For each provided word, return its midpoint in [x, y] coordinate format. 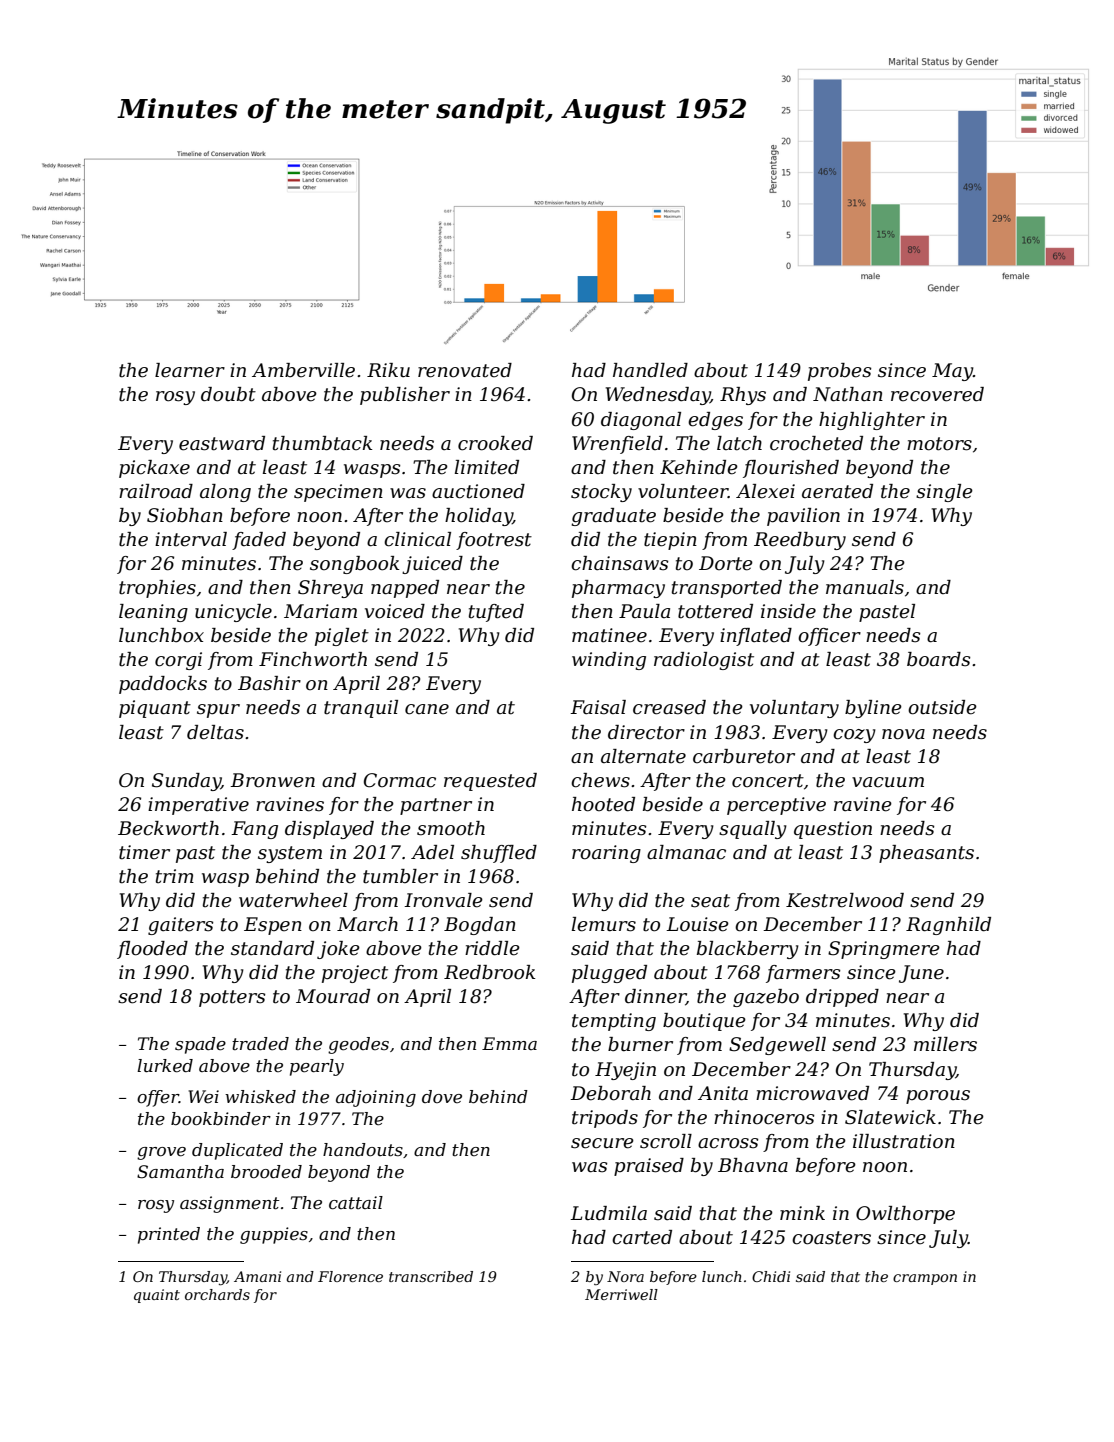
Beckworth [168, 828]
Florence [350, 1276]
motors [939, 444]
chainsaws [619, 563]
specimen [338, 493]
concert [768, 781]
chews [600, 780]
